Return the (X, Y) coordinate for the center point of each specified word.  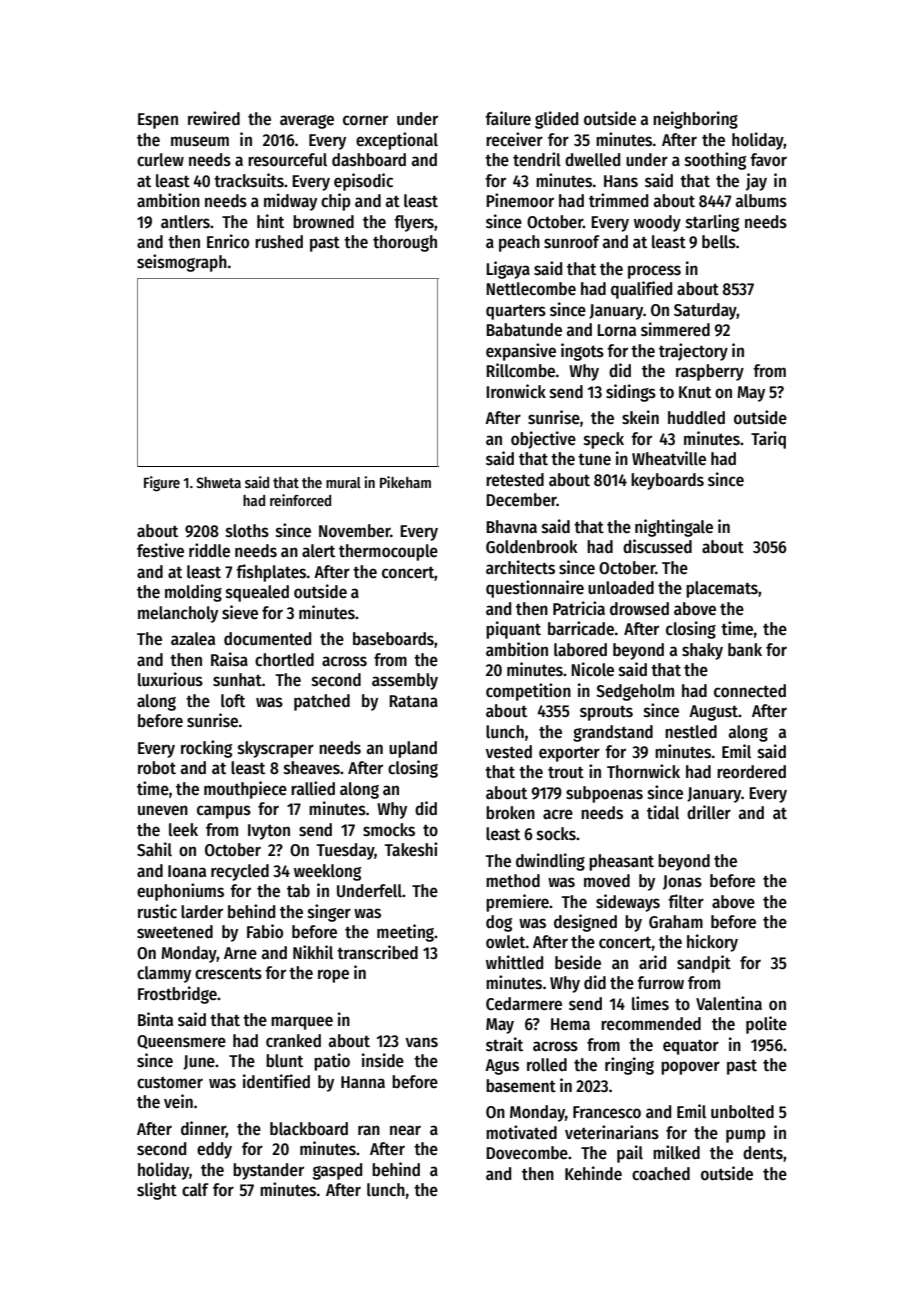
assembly (405, 681)
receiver (514, 139)
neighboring (695, 120)
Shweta (218, 482)
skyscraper (276, 749)
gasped (337, 1171)
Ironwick (516, 391)
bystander (268, 1171)
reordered (751, 772)
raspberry (710, 372)
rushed (279, 242)
